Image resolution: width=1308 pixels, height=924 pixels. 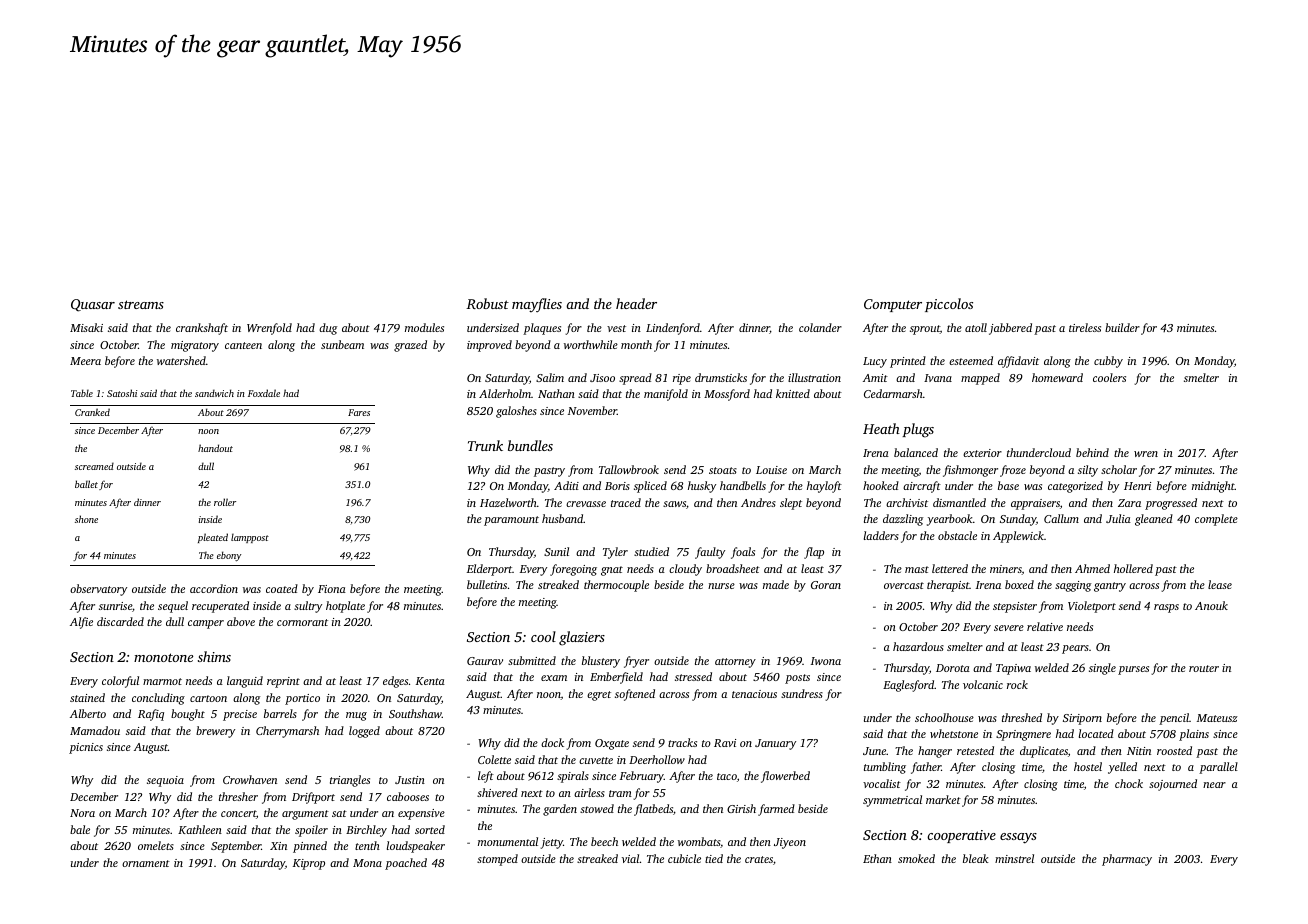 What do you see at coordinates (250, 538) in the screenshot?
I see `lamppost` at bounding box center [250, 538].
